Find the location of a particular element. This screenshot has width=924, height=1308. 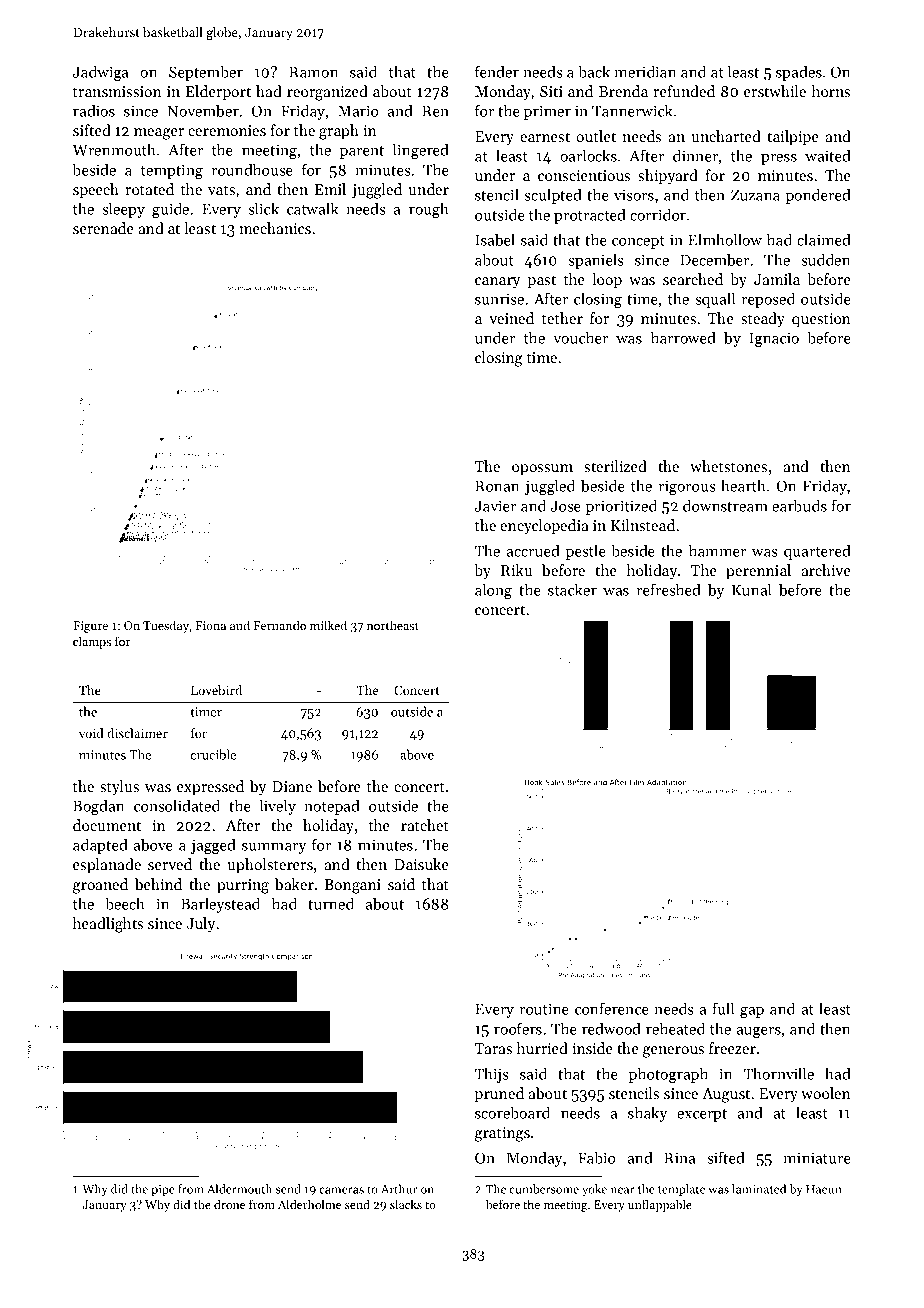

headlights is located at coordinates (108, 925).
